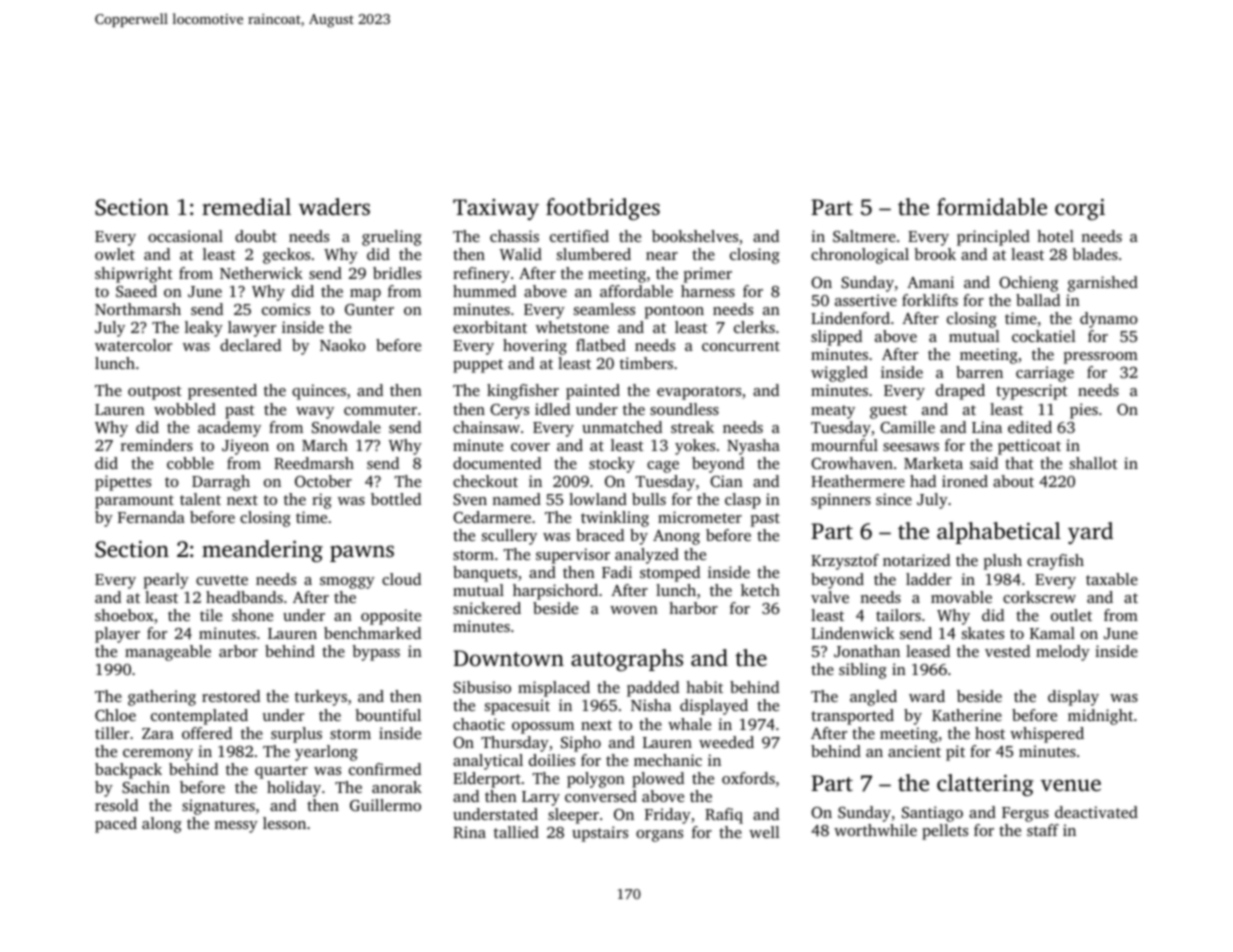 Image resolution: width=1233 pixels, height=952 pixels. What do you see at coordinates (955, 753) in the document?
I see `pit` at bounding box center [955, 753].
